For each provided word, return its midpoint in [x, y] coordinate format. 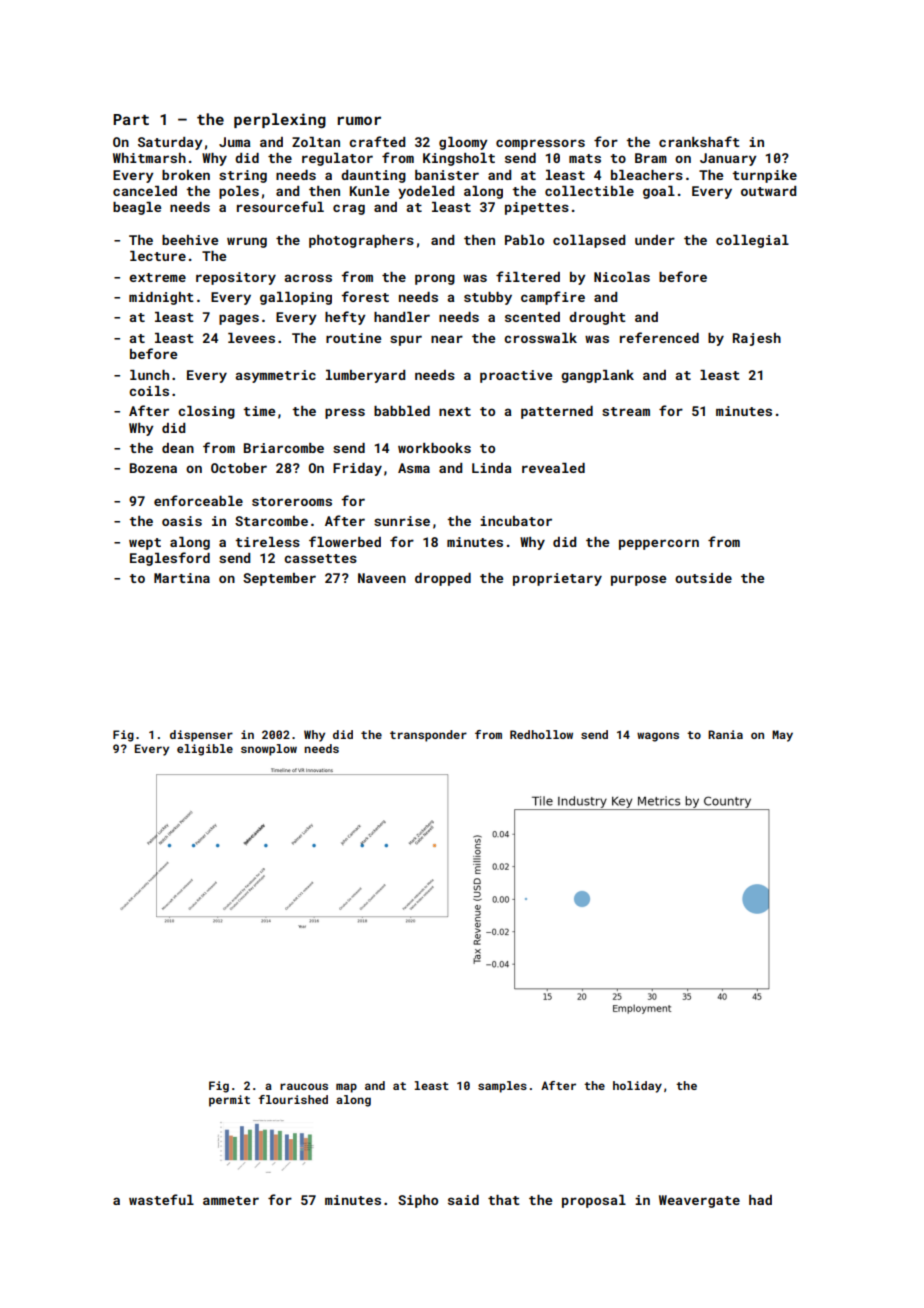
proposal [594, 1201]
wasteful [161, 1199]
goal [659, 192]
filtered [528, 276]
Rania [725, 734]
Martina [182, 578]
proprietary [557, 579]
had [760, 1200]
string [243, 176]
